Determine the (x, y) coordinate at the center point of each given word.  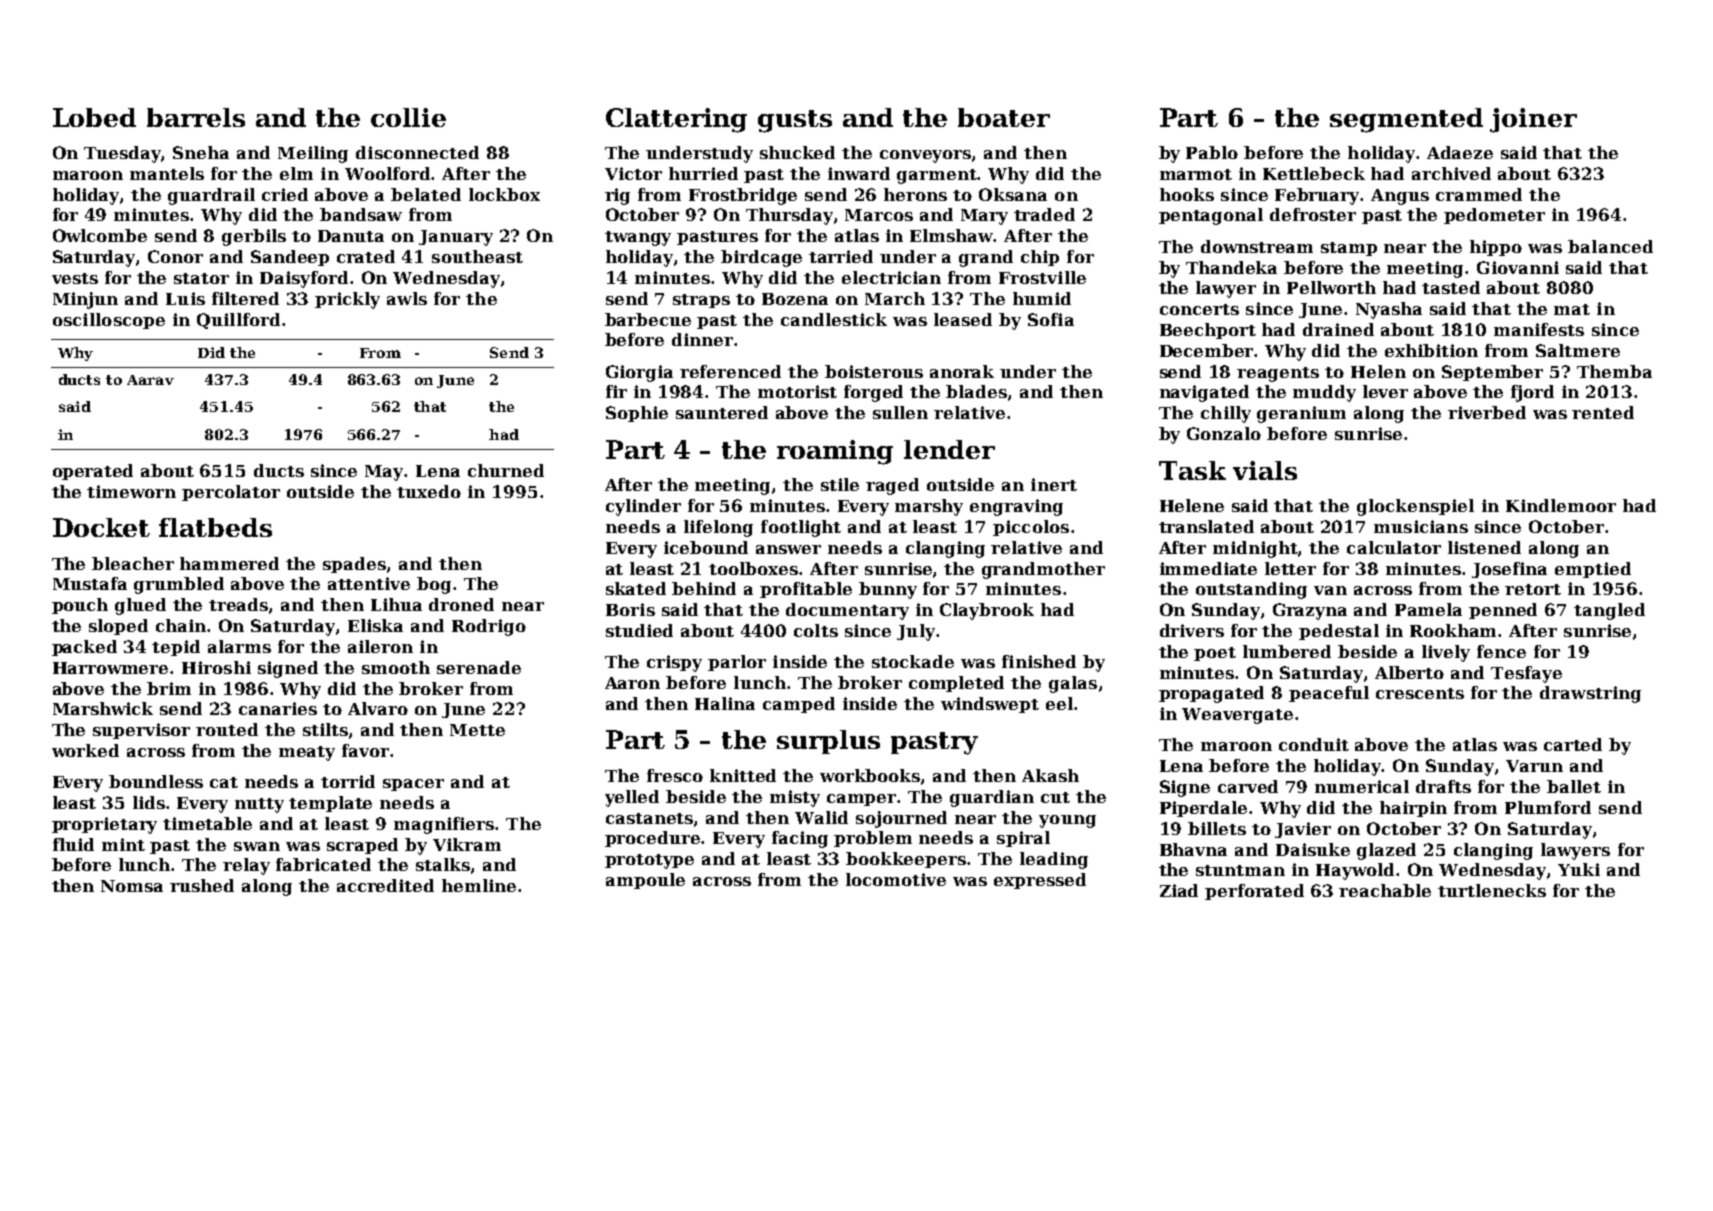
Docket (101, 527)
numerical (1362, 786)
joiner (1533, 120)
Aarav (150, 380)
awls (407, 298)
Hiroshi (216, 667)
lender (949, 449)
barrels (196, 117)
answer (788, 549)
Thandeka (1231, 267)
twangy (638, 238)
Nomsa (132, 886)
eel (1059, 703)
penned (1503, 611)
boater (1004, 117)
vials (1265, 470)
